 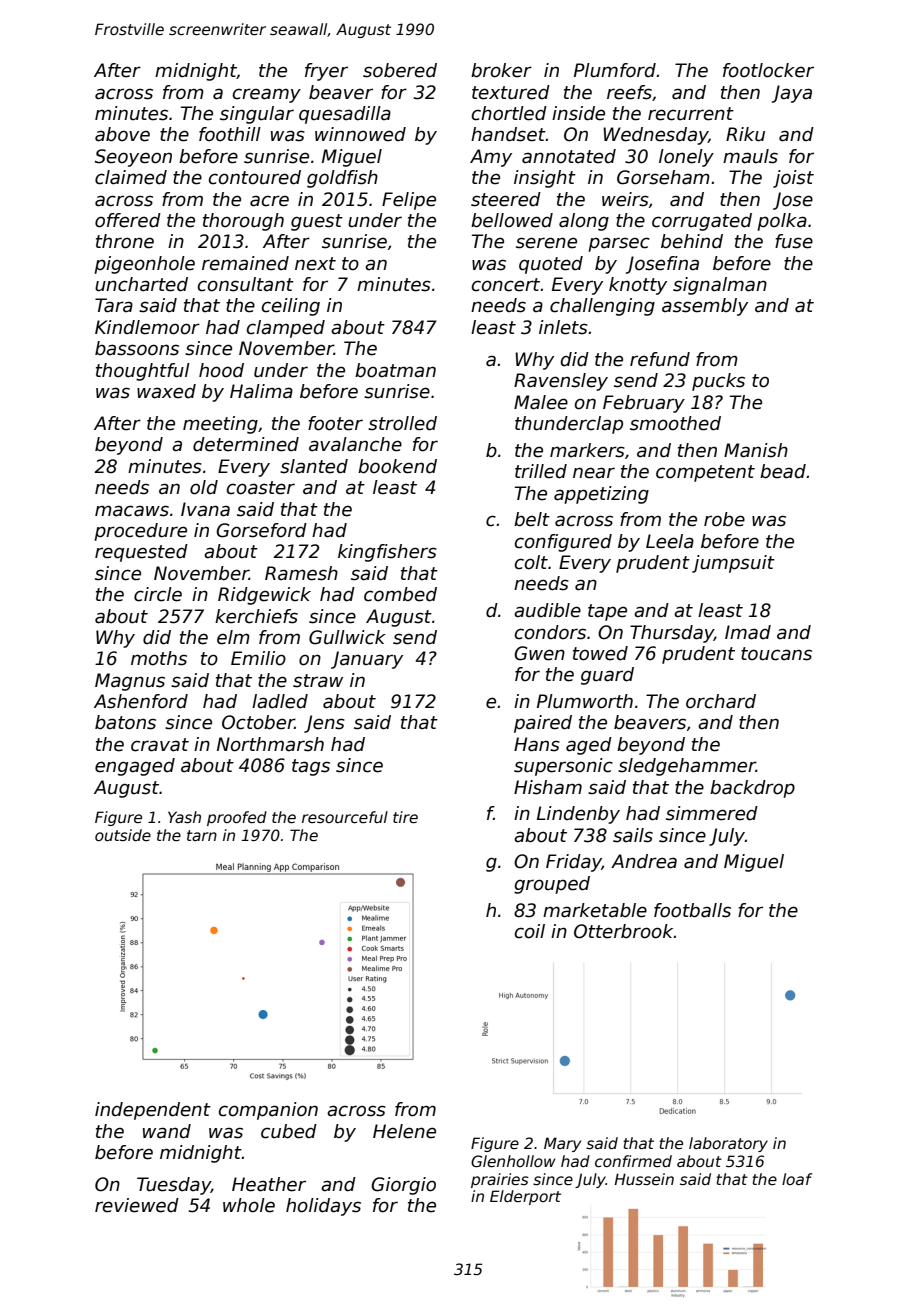 I want to click on combed, so click(x=400, y=594).
